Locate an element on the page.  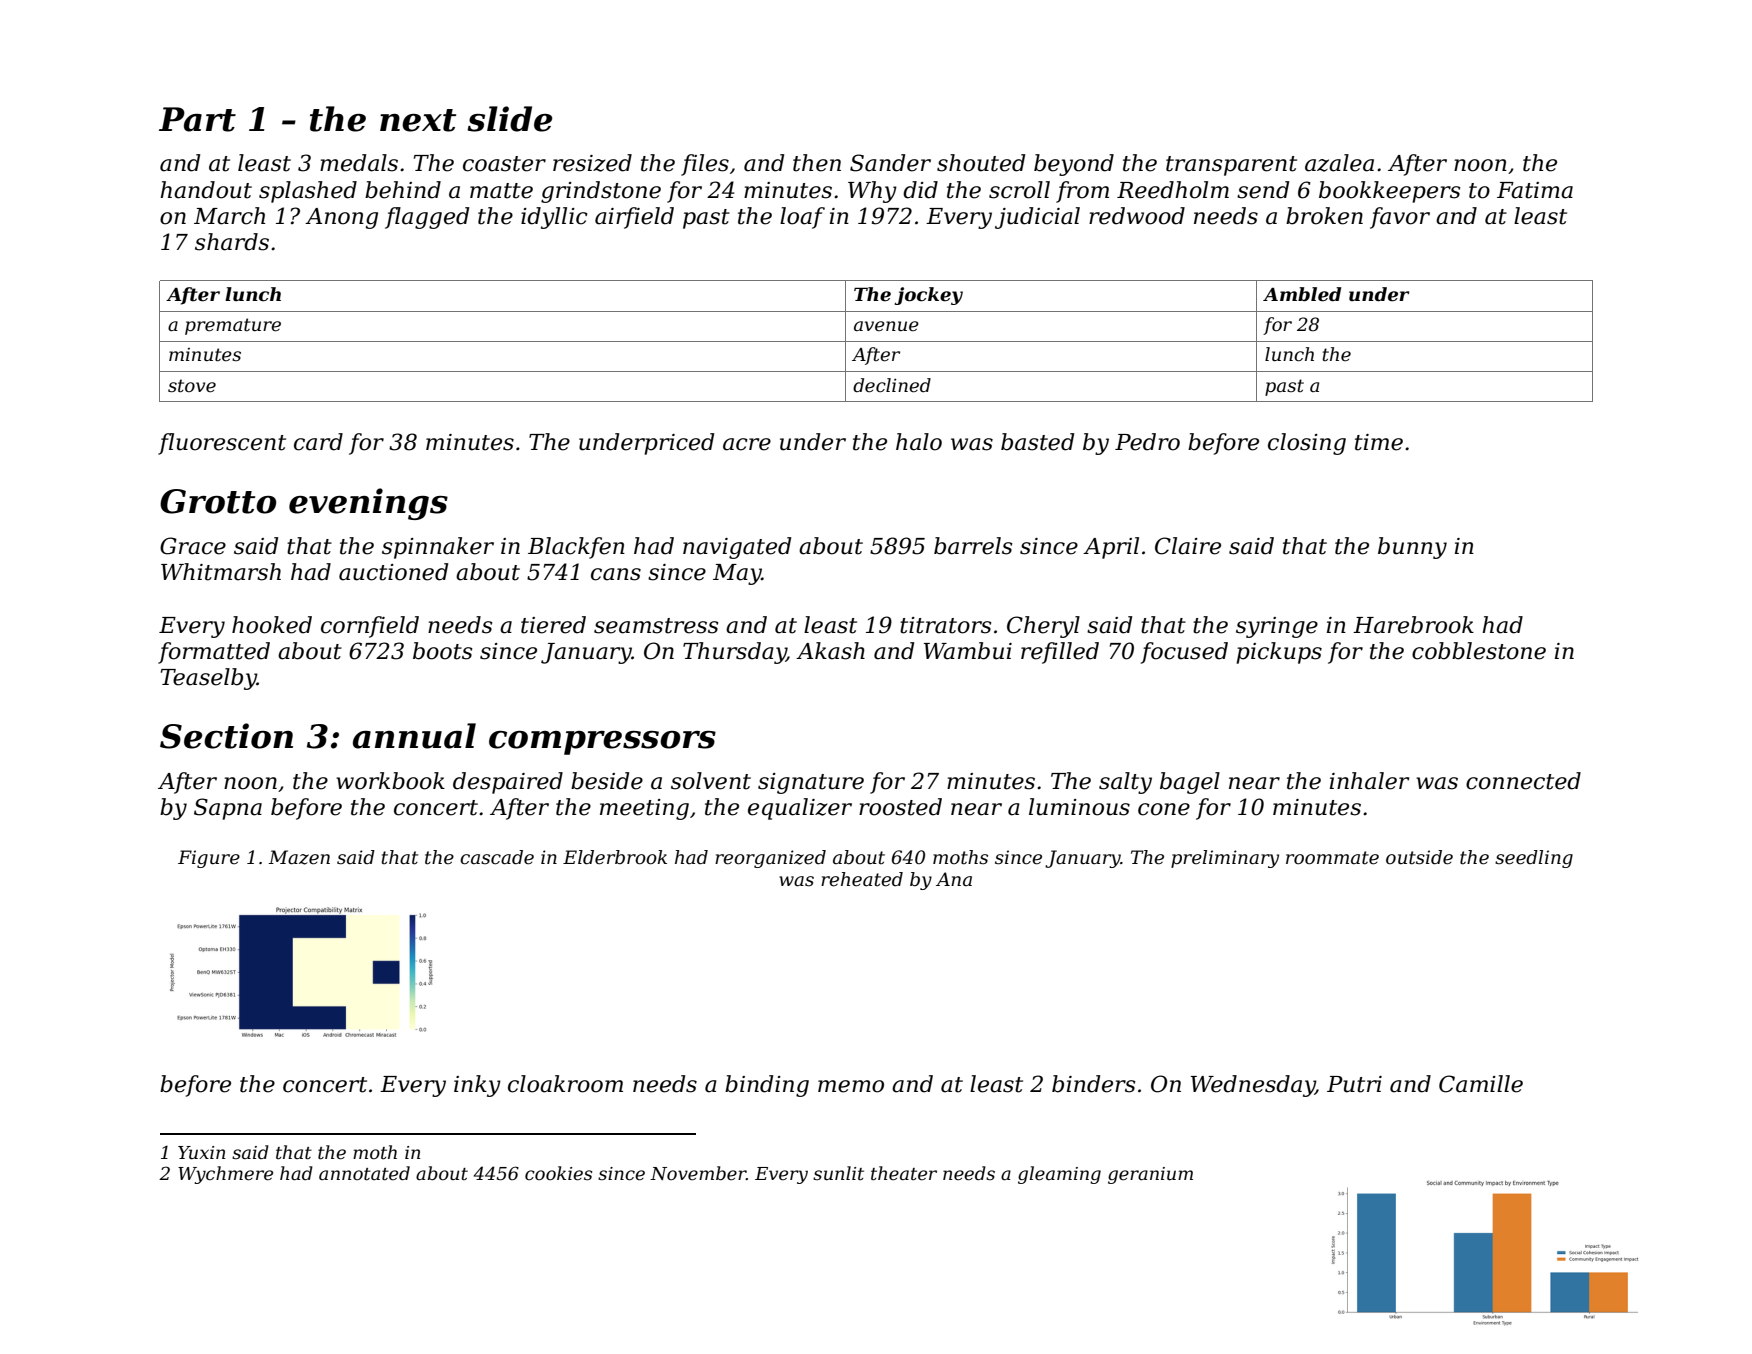
Claire is located at coordinates (1188, 546).
